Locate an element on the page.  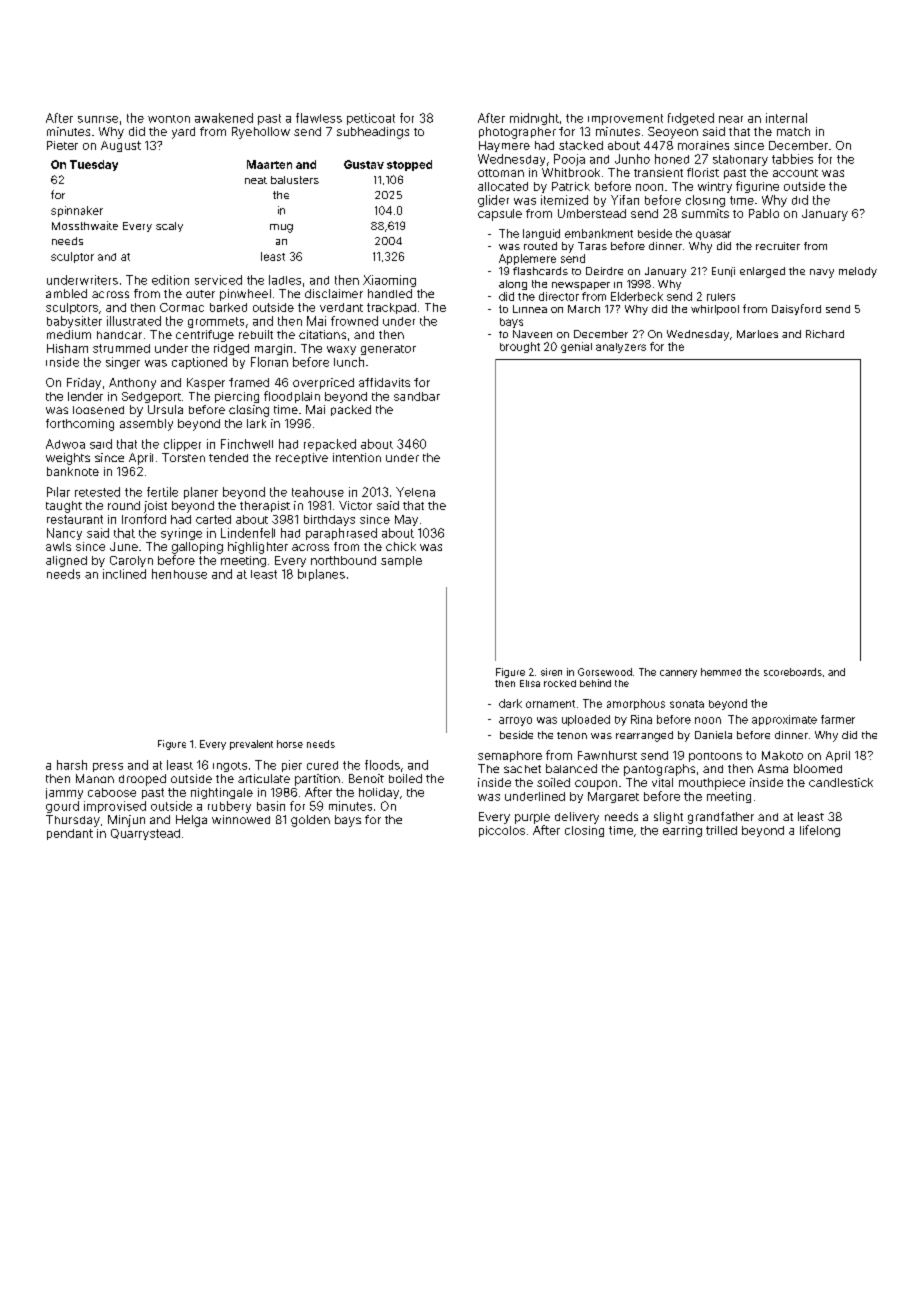
awakened is located at coordinates (224, 118).
